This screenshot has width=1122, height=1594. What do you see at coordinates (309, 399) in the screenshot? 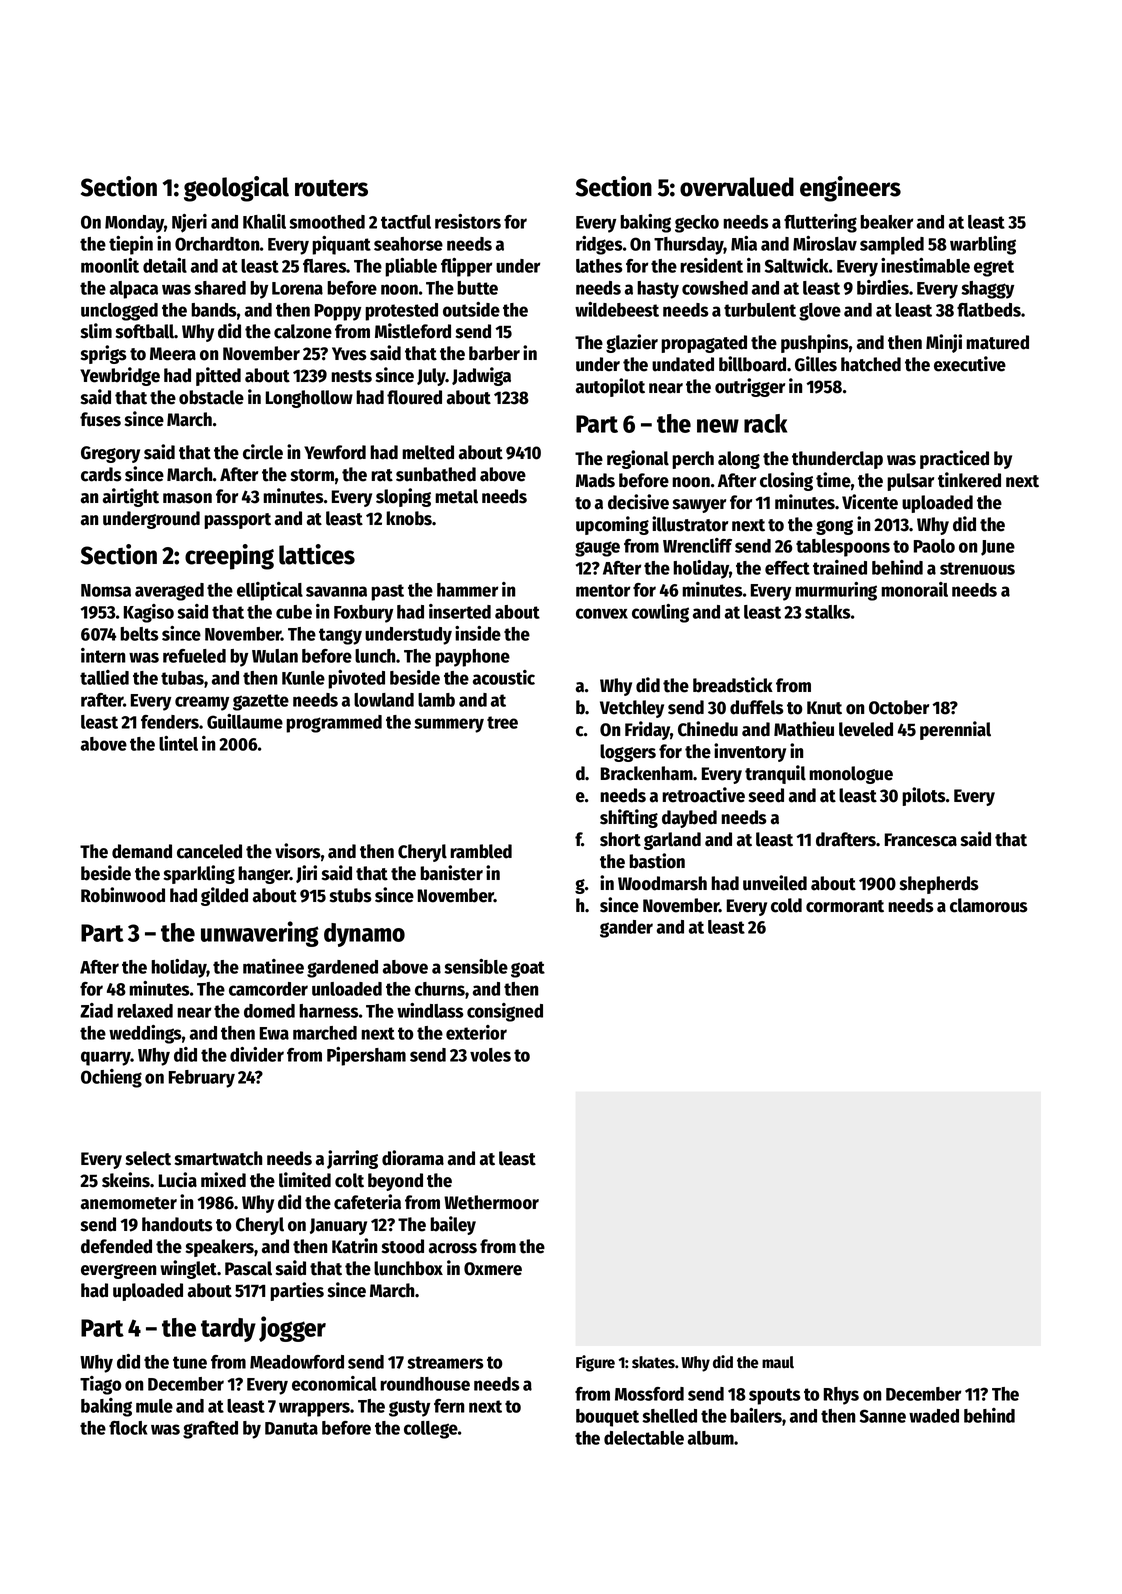
I see `Longhollow` at bounding box center [309, 399].
